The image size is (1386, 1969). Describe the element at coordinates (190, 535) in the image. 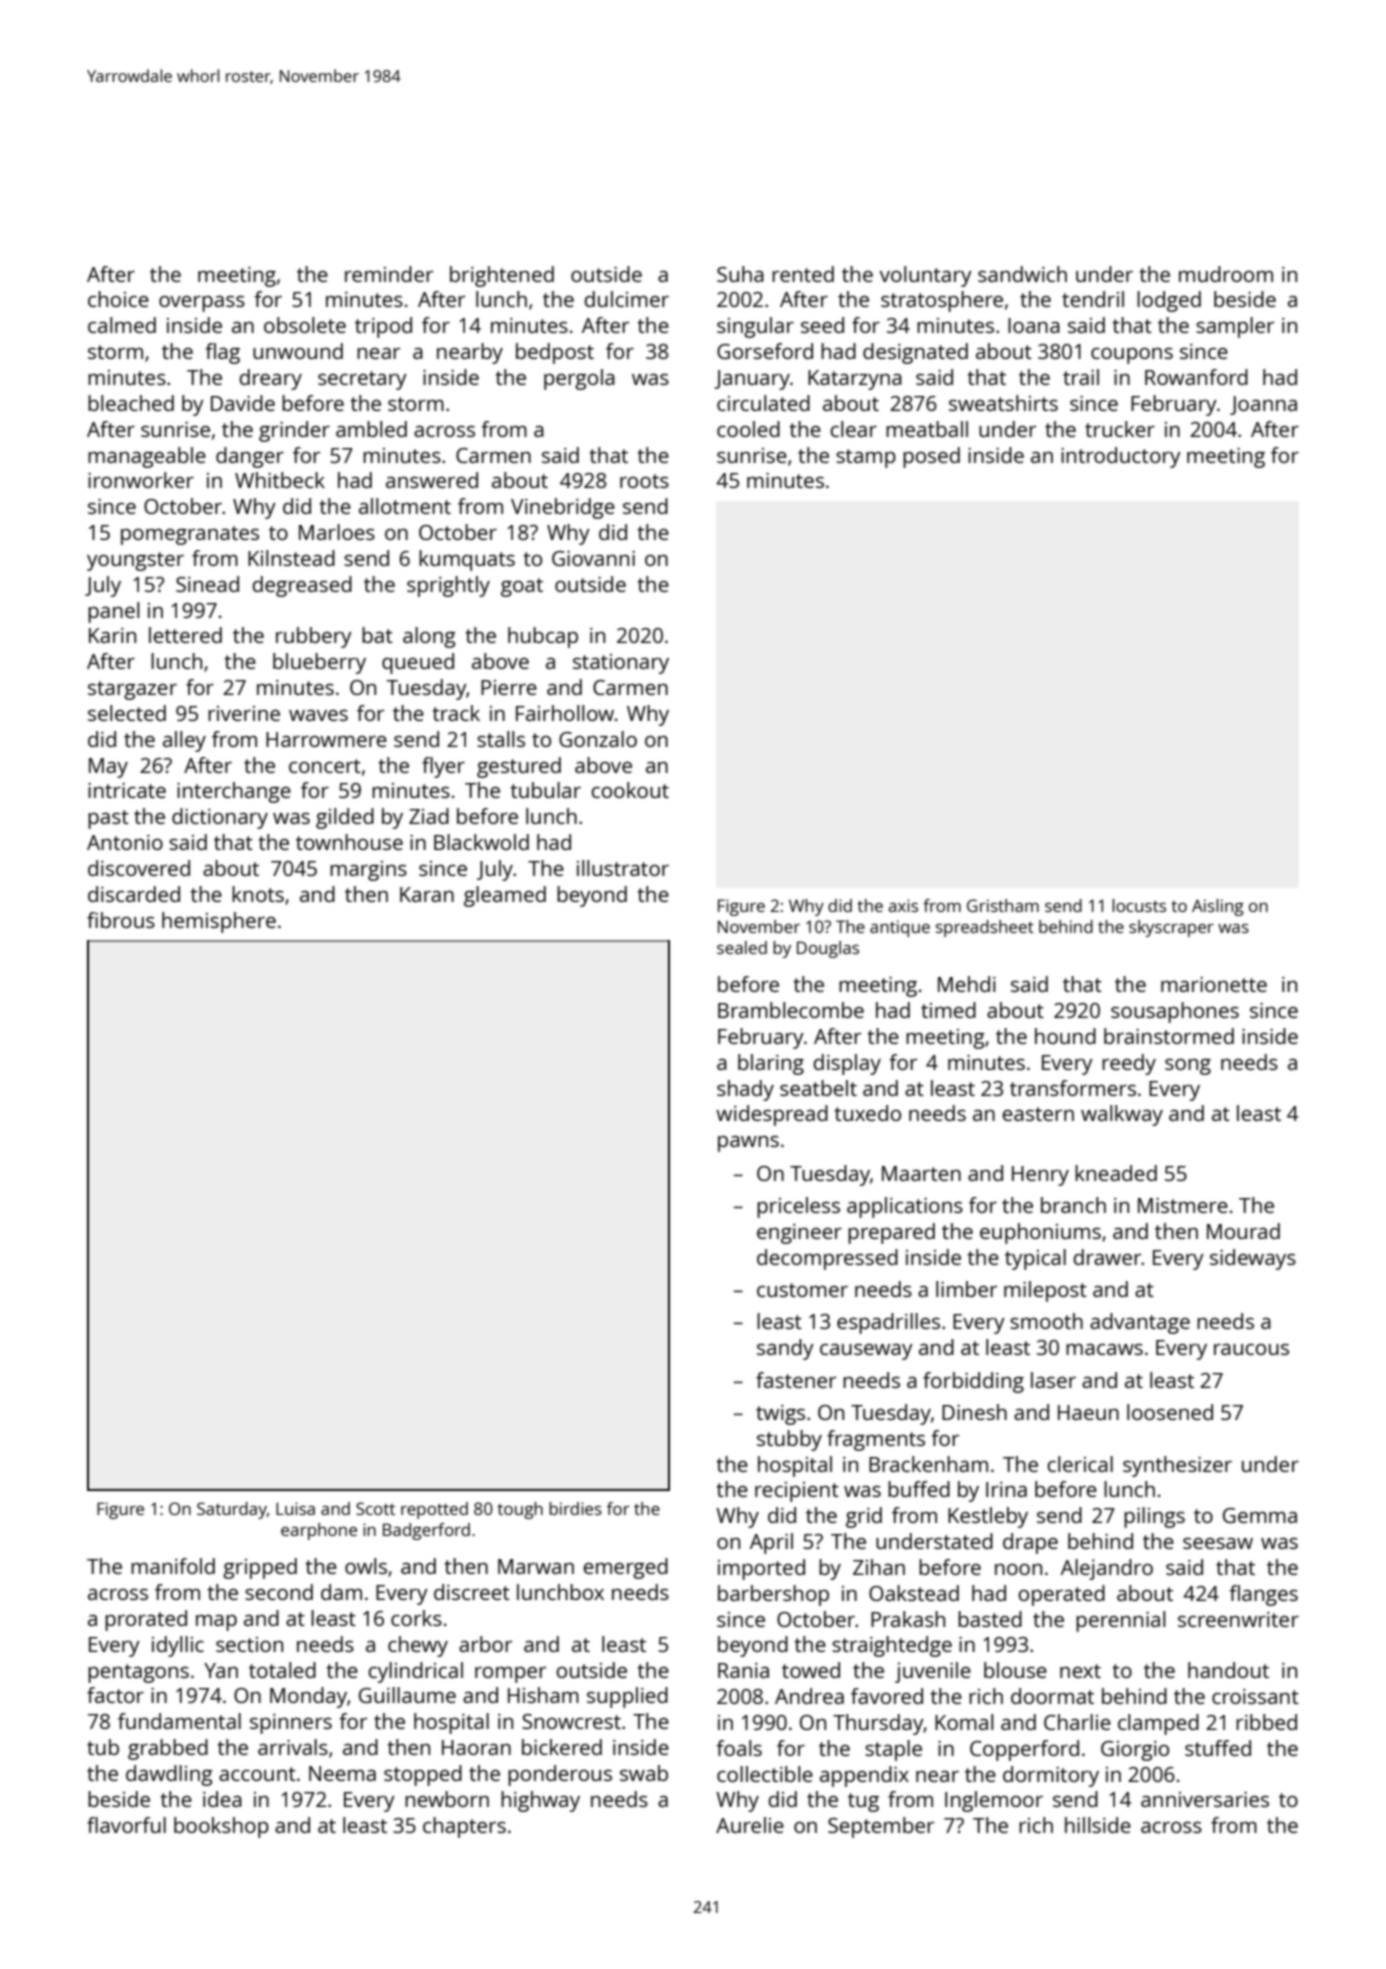

I see `pomegranates` at that location.
